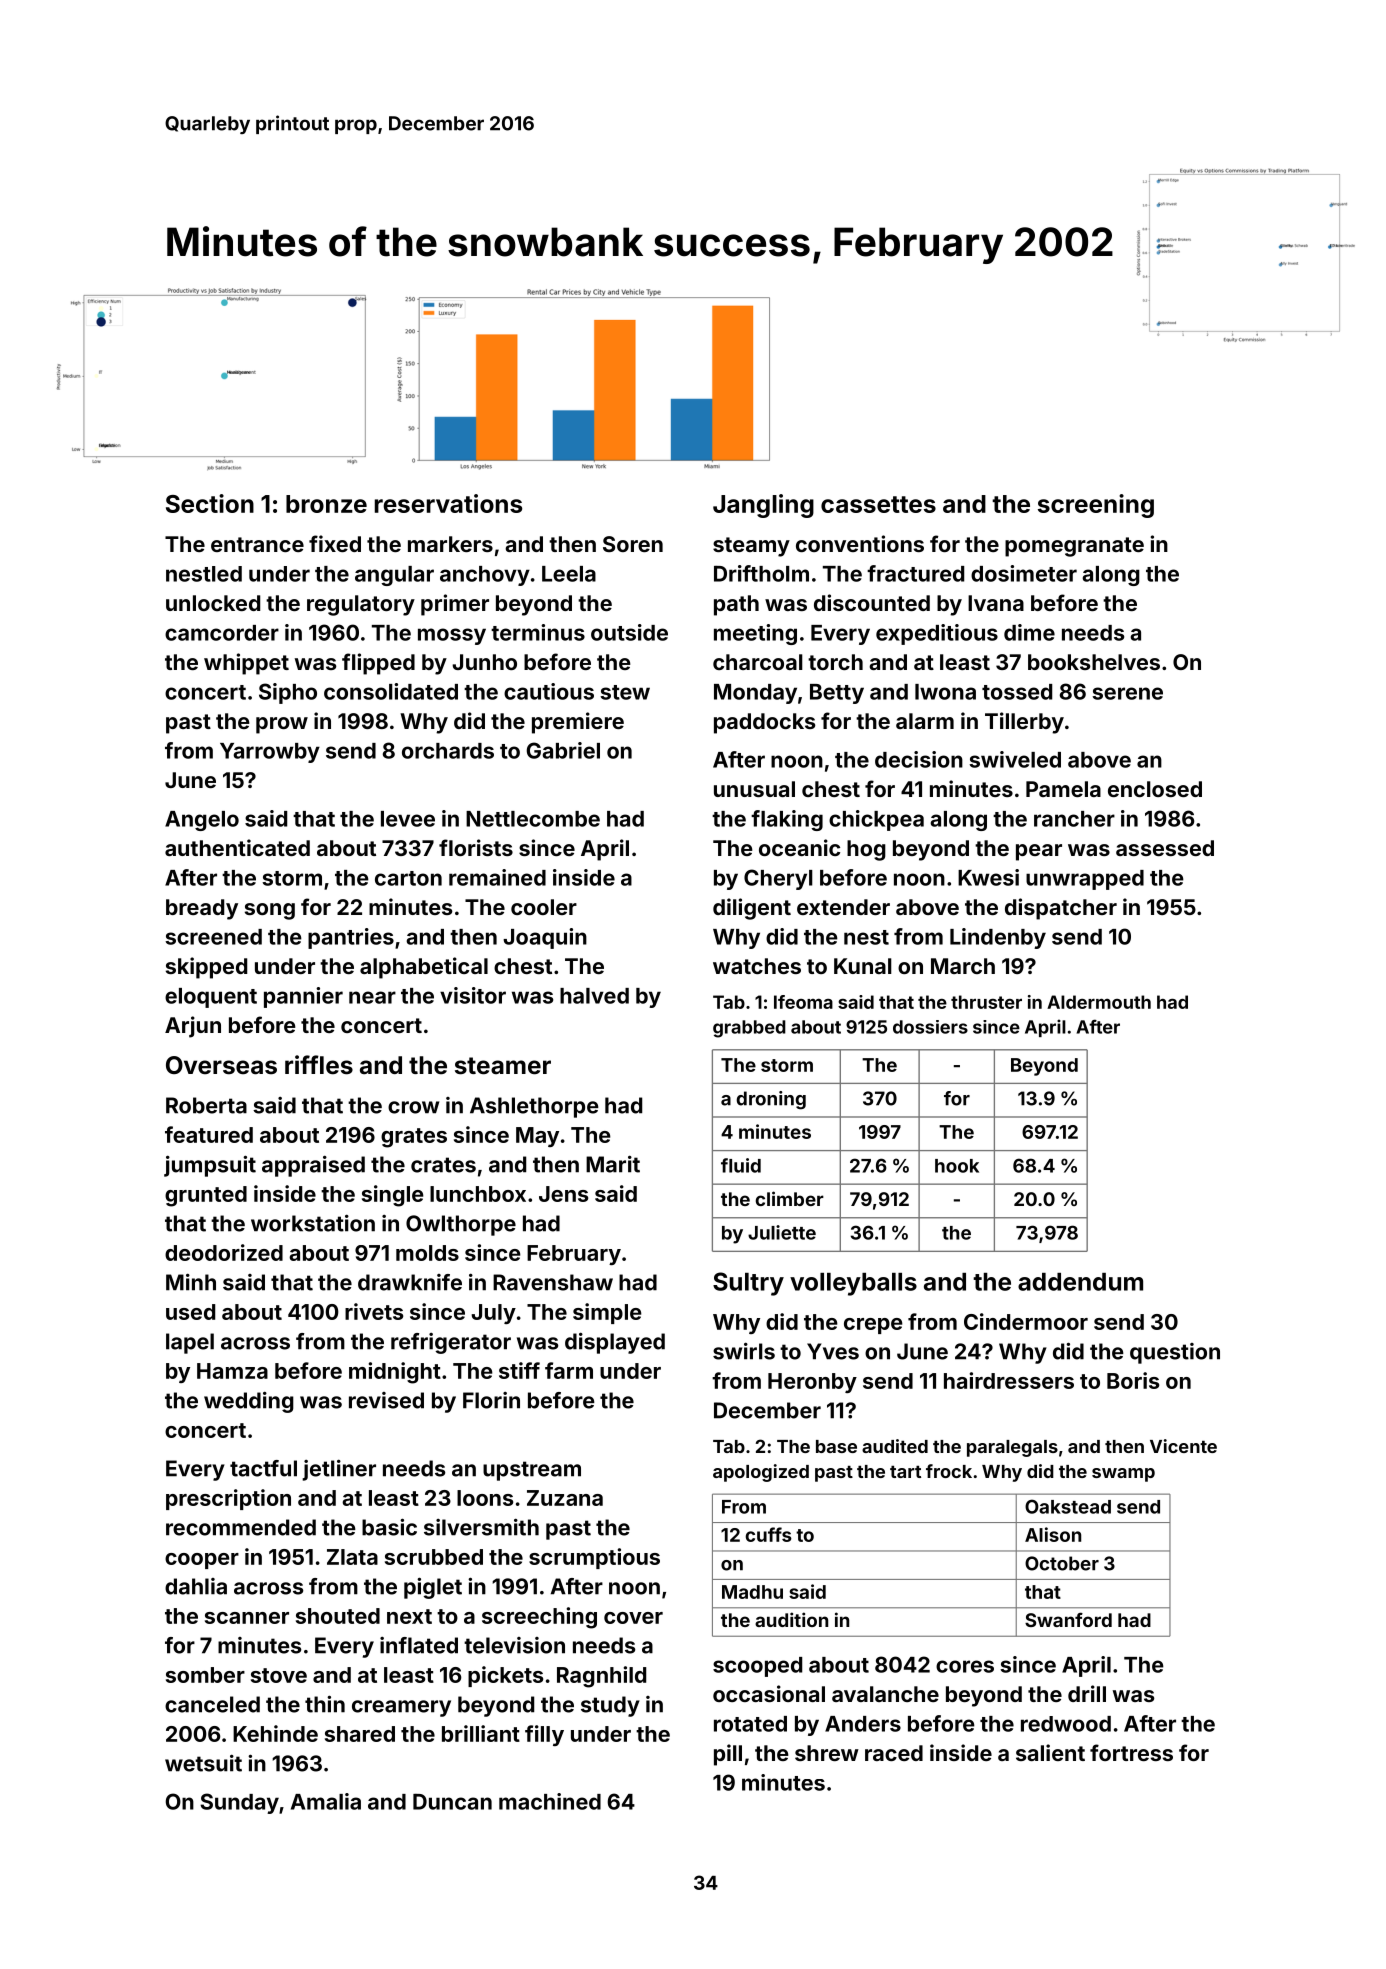  I want to click on unusual, so click(754, 789).
